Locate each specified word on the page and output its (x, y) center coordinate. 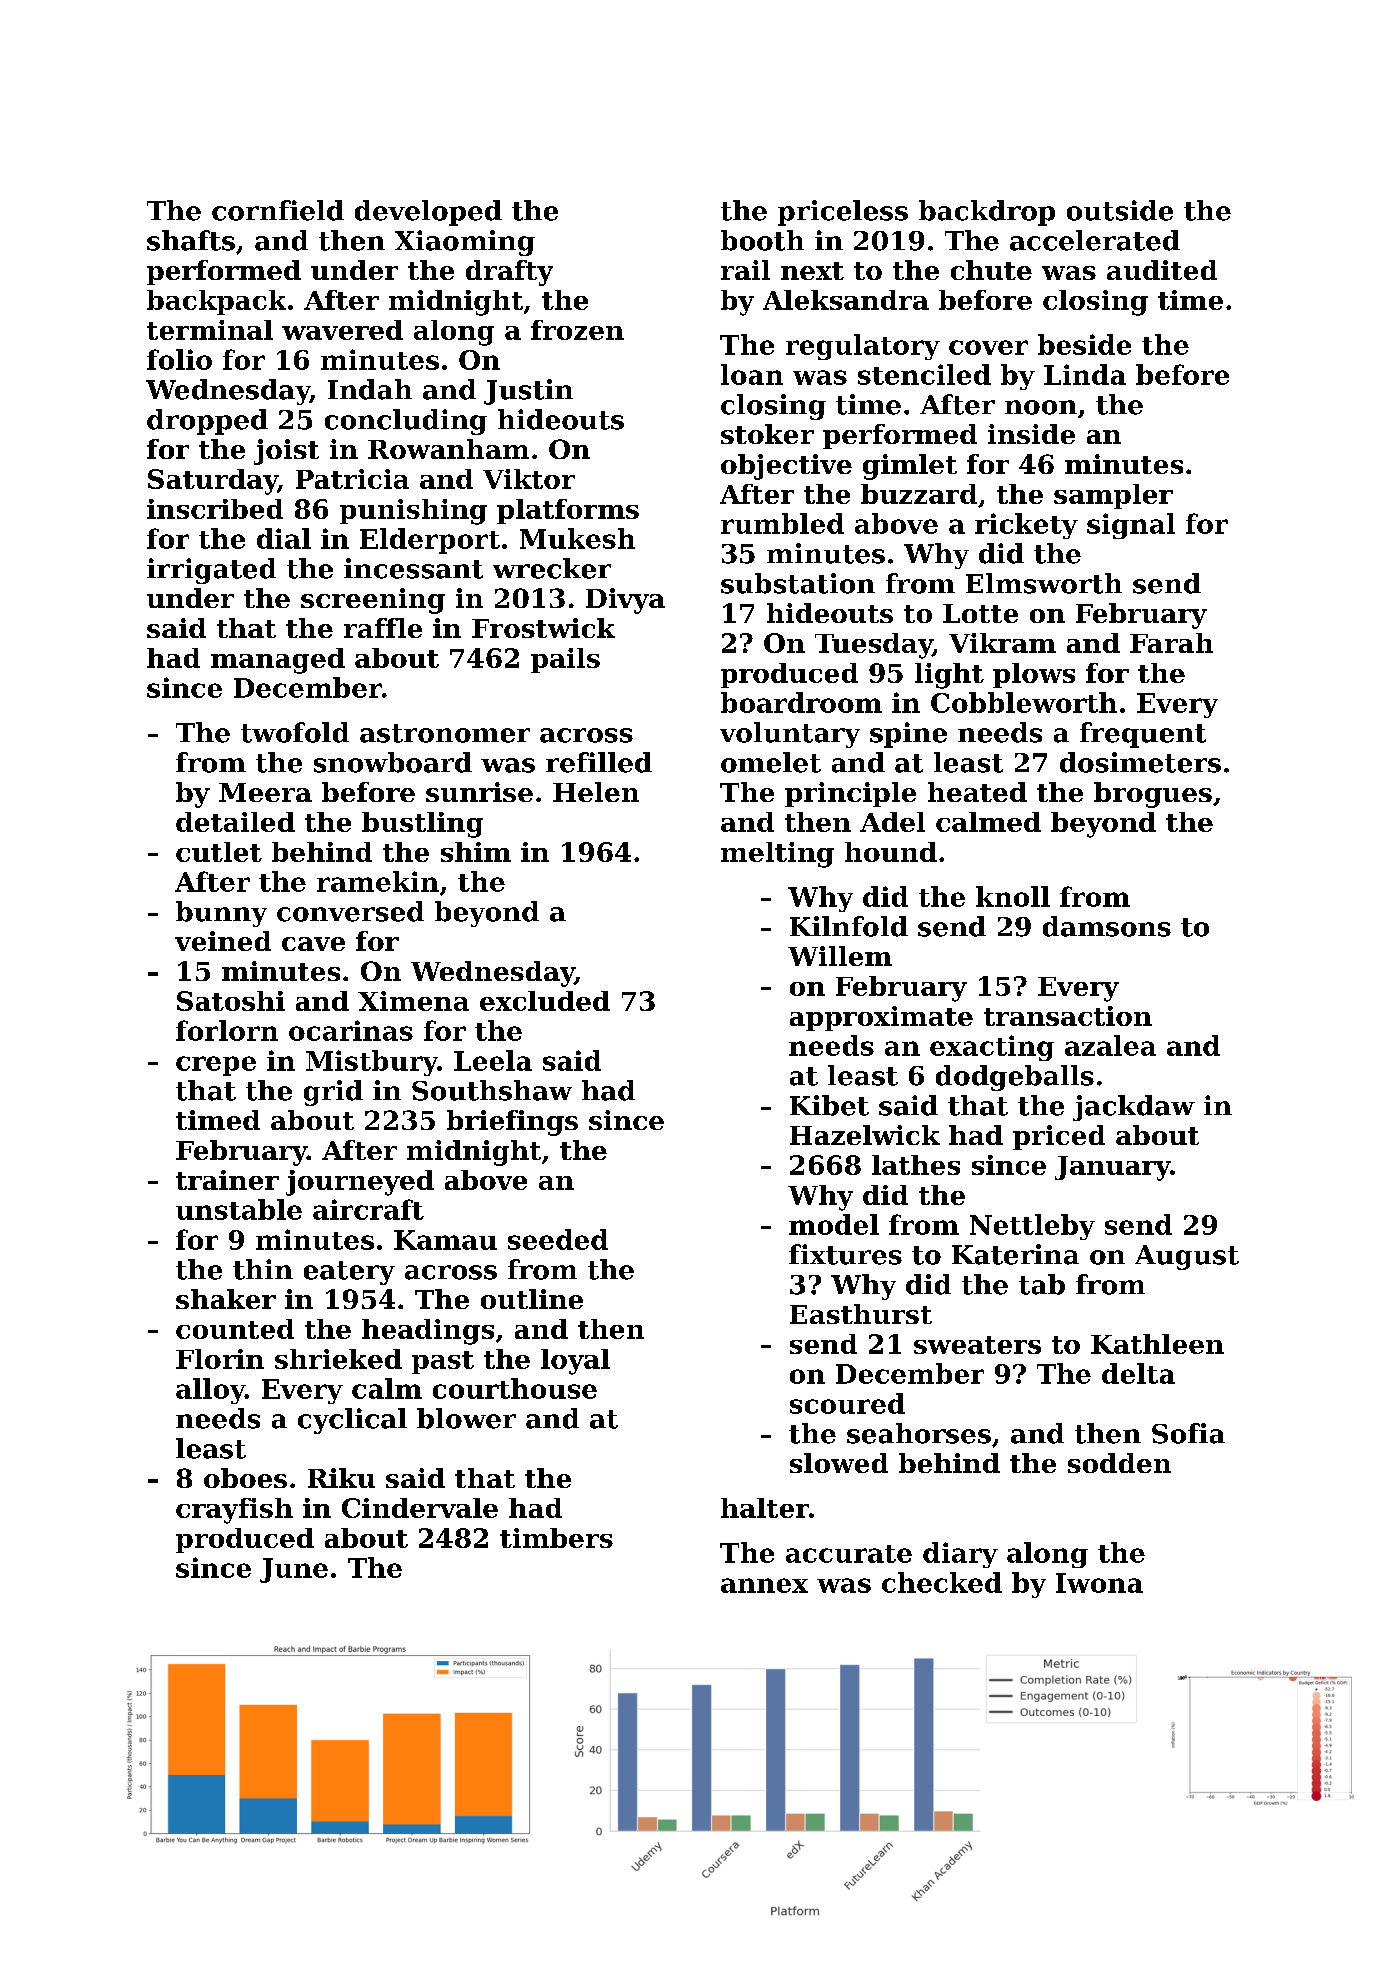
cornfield (278, 210)
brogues (1153, 795)
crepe (216, 1066)
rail (745, 270)
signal (1131, 526)
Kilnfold (849, 926)
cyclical (352, 1421)
